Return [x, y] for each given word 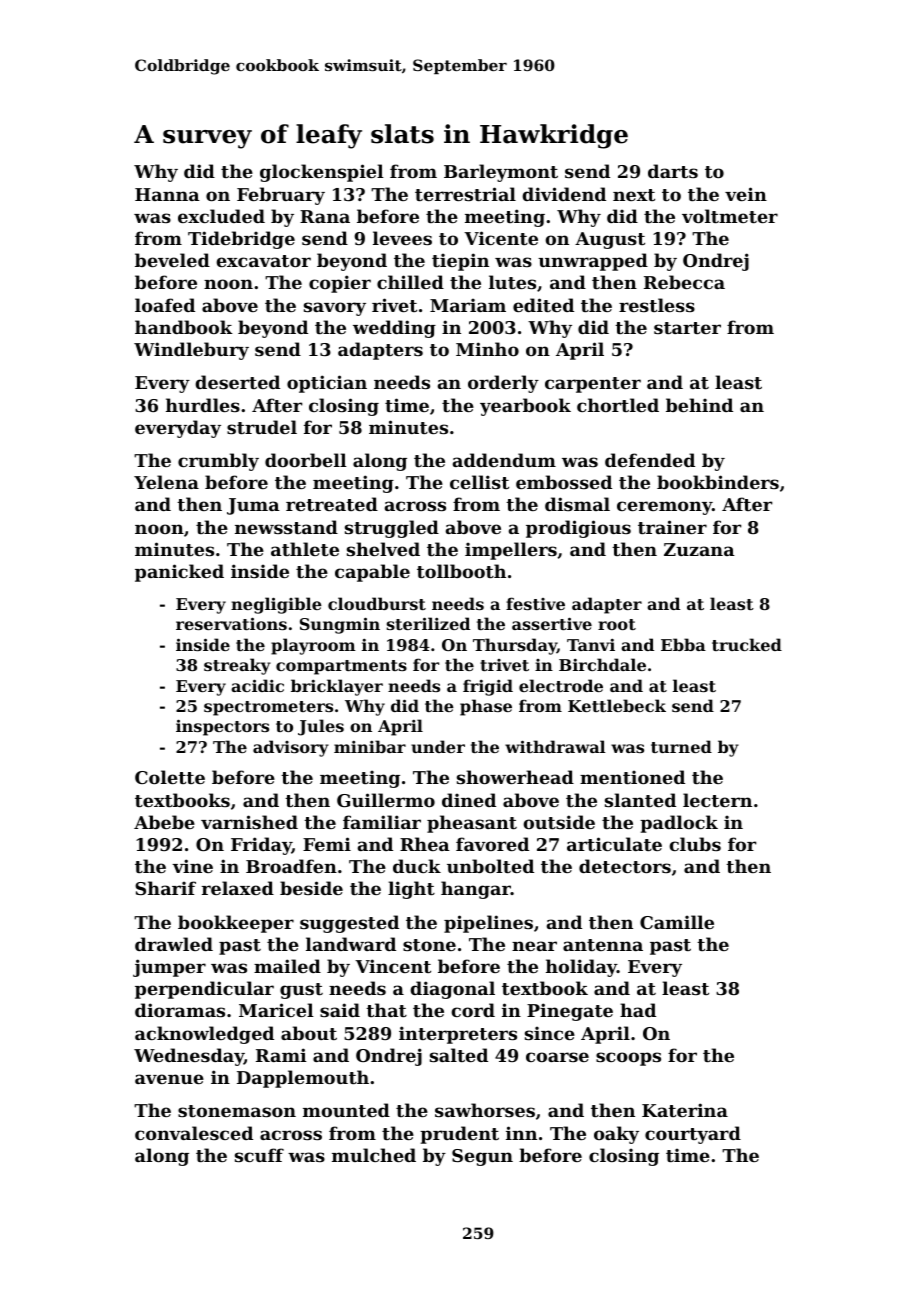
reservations [231, 623]
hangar [476, 890]
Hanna [167, 194]
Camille [677, 922]
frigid [488, 687]
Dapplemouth [303, 1079]
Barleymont [501, 173]
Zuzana [699, 549]
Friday [261, 846]
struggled [392, 529]
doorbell [306, 460]
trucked [747, 644]
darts [673, 171]
